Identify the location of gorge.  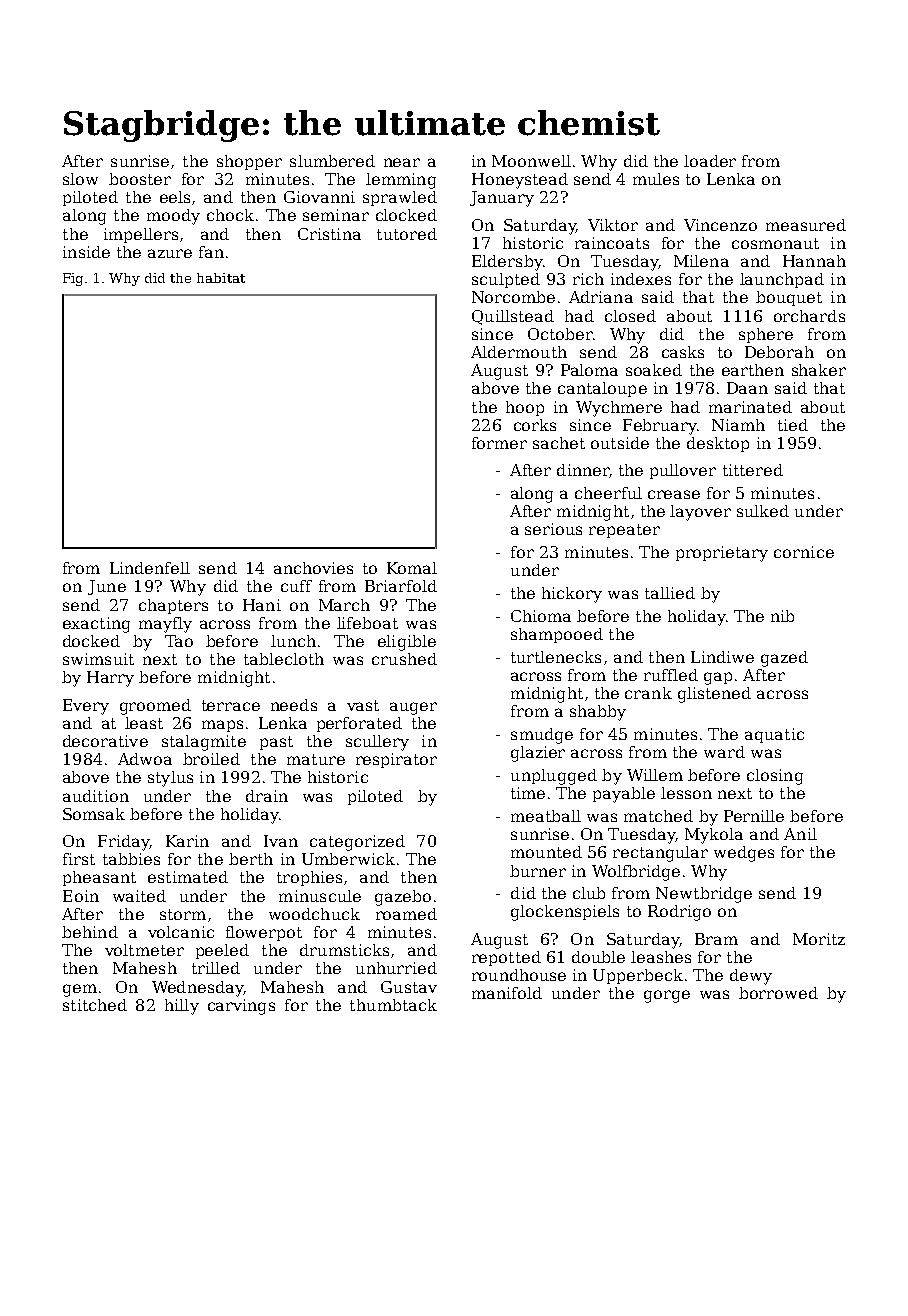
(667, 996).
